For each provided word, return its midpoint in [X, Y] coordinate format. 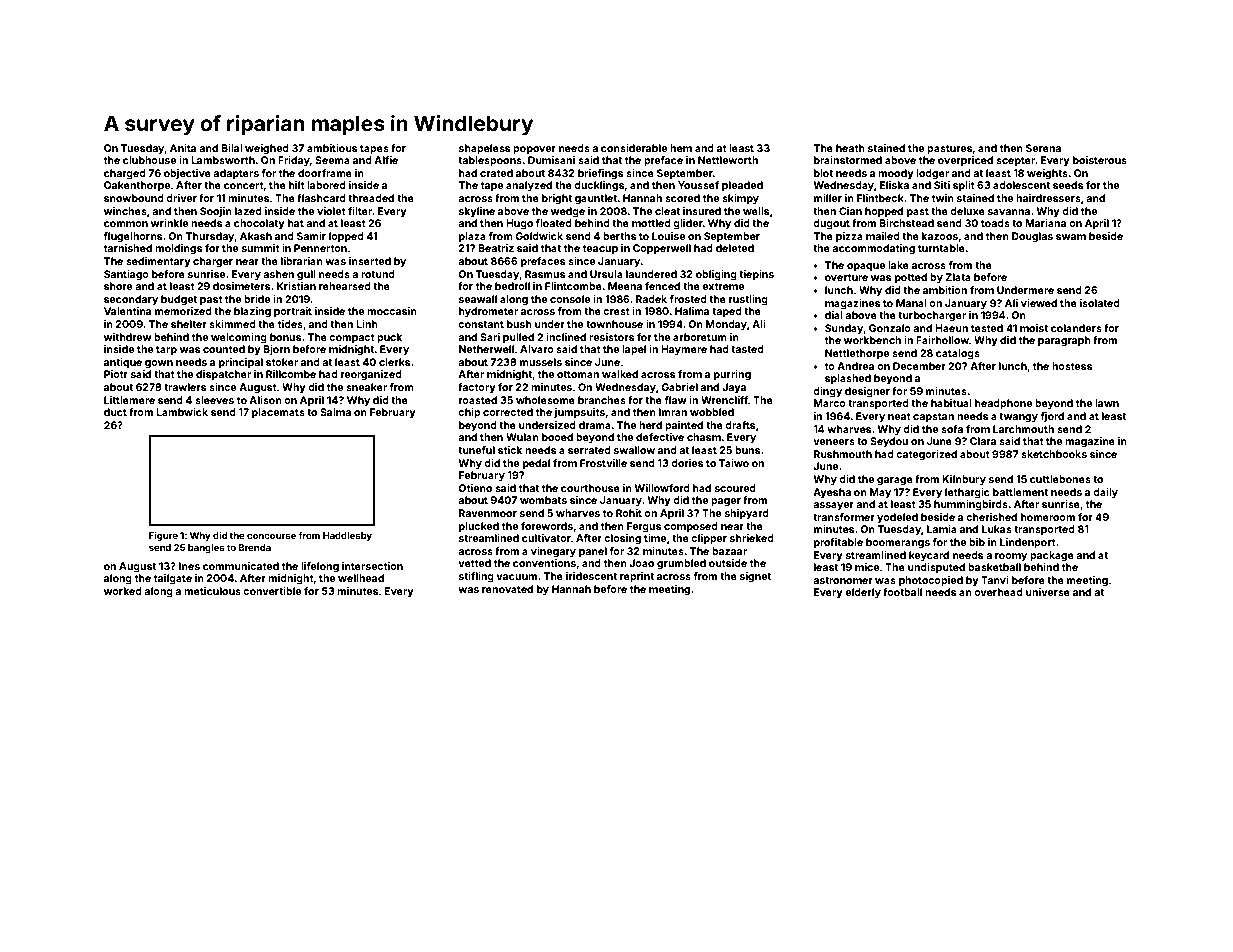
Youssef [698, 185]
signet [755, 577]
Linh [367, 324]
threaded [371, 198]
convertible [272, 591]
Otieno [475, 488]
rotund [378, 274]
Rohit [629, 513]
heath [850, 148]
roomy [1011, 557]
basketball [994, 567]
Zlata [958, 277]
